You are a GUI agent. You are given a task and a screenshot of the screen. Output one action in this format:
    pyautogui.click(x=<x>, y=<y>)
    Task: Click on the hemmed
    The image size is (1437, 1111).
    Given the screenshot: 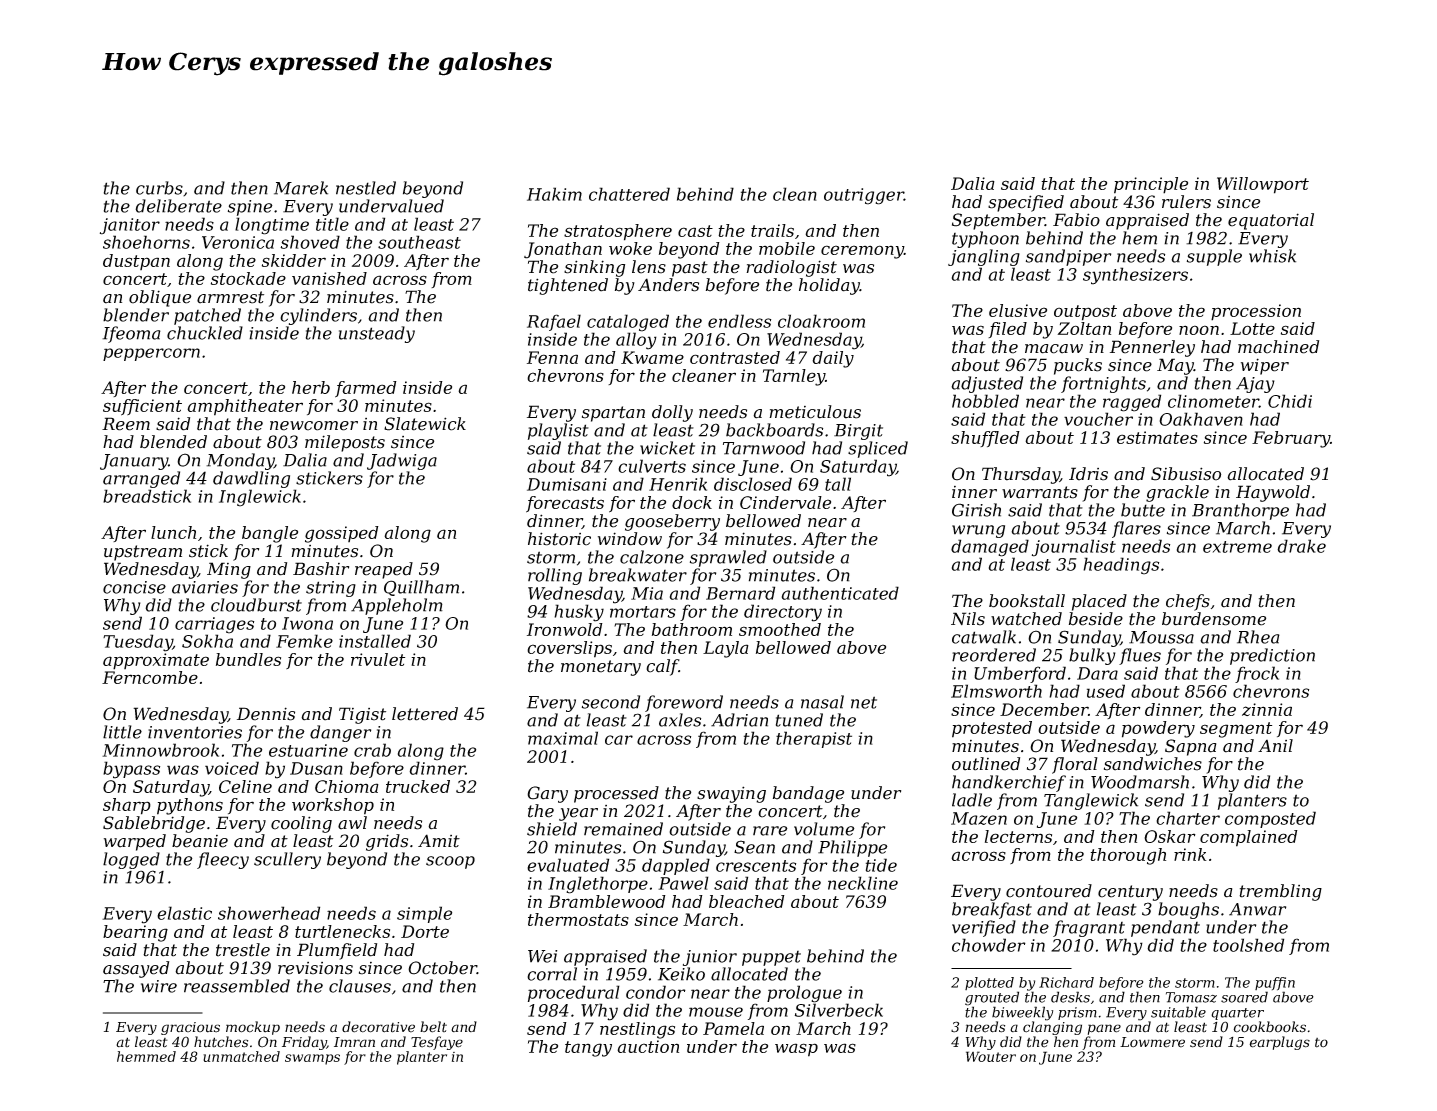 What is the action you would take?
    pyautogui.click(x=146, y=1056)
